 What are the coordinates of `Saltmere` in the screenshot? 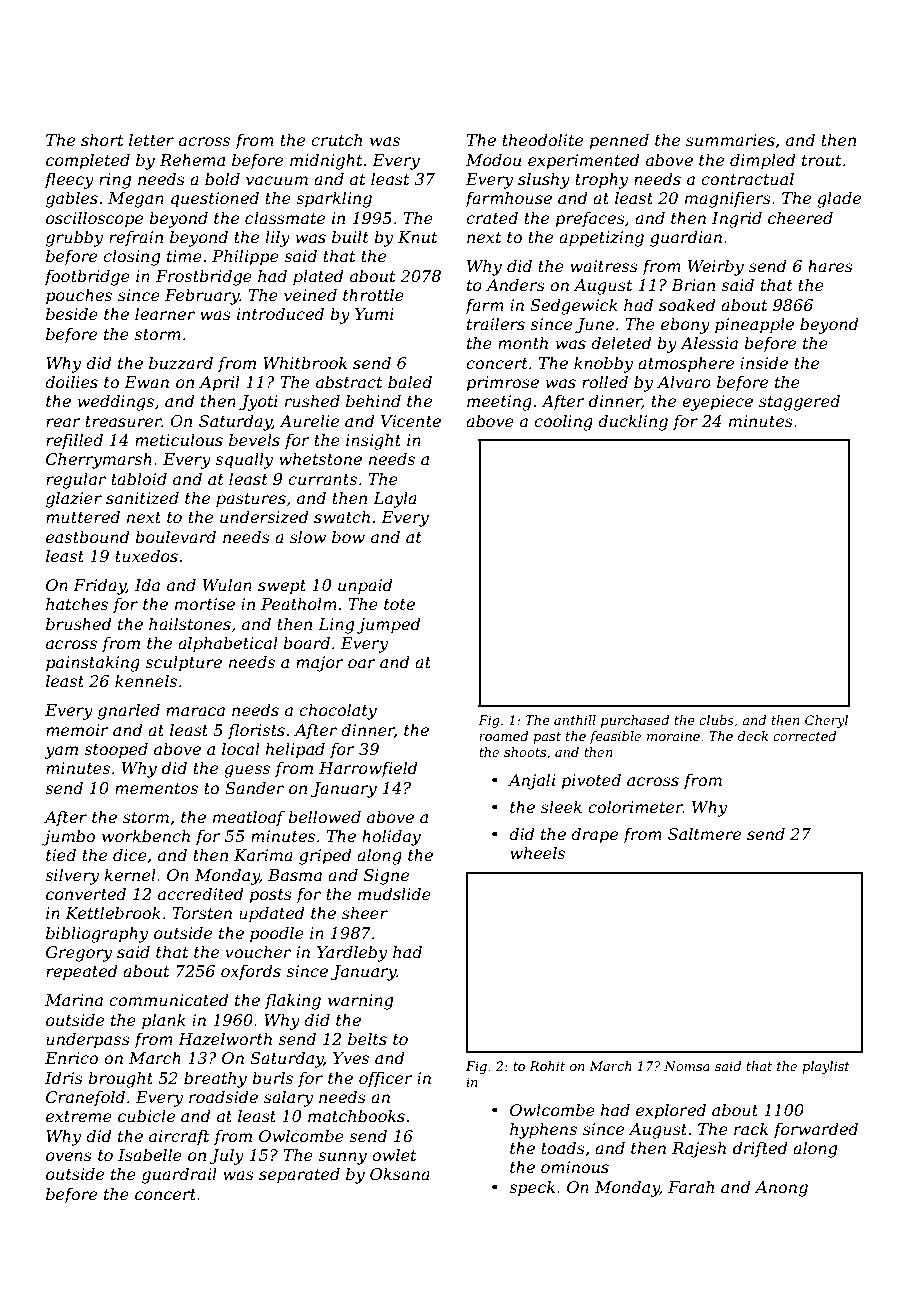 It's located at (704, 833).
